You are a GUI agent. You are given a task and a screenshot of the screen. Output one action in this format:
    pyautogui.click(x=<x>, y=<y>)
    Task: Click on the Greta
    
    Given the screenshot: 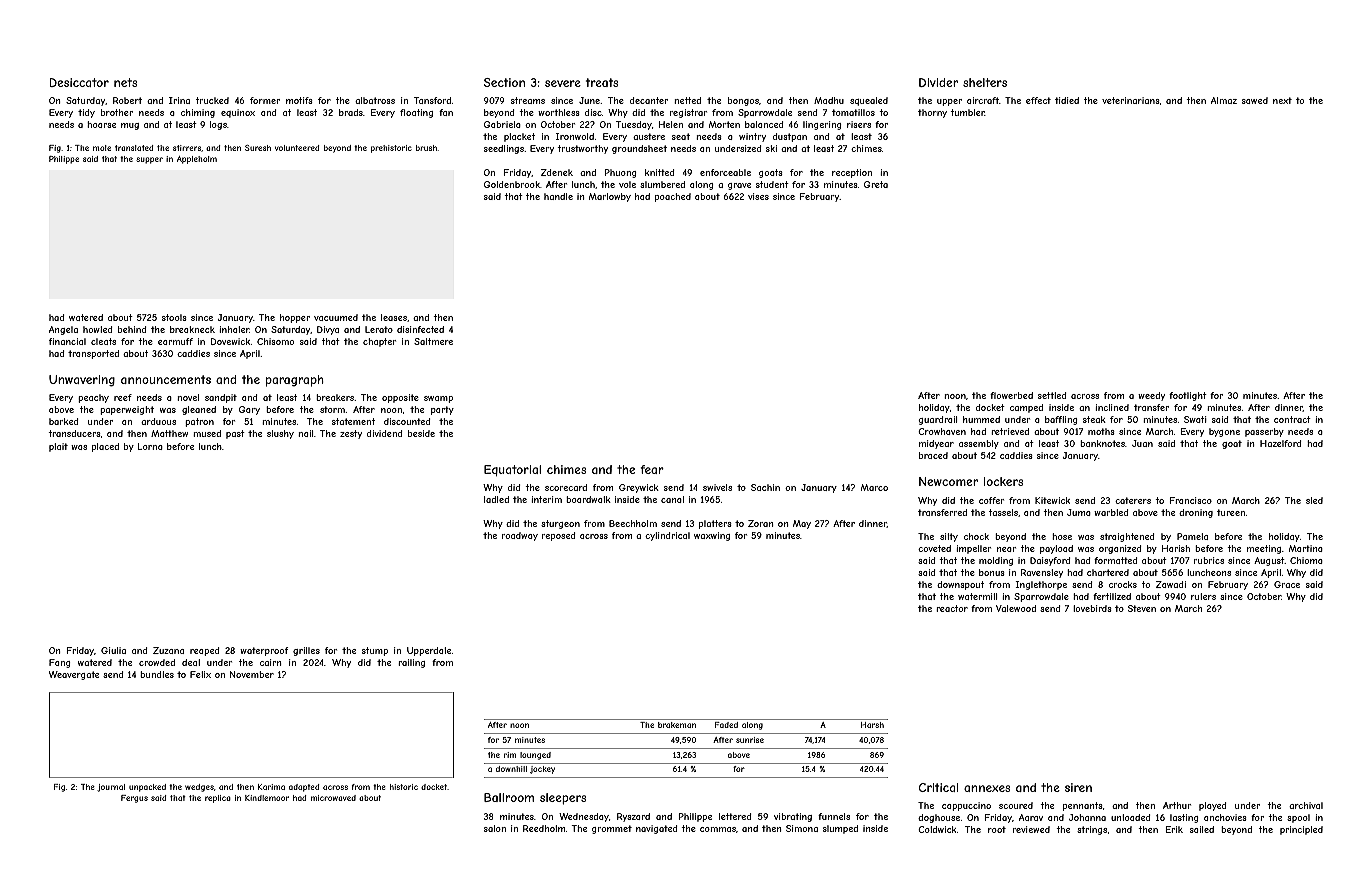 What is the action you would take?
    pyautogui.click(x=876, y=184)
